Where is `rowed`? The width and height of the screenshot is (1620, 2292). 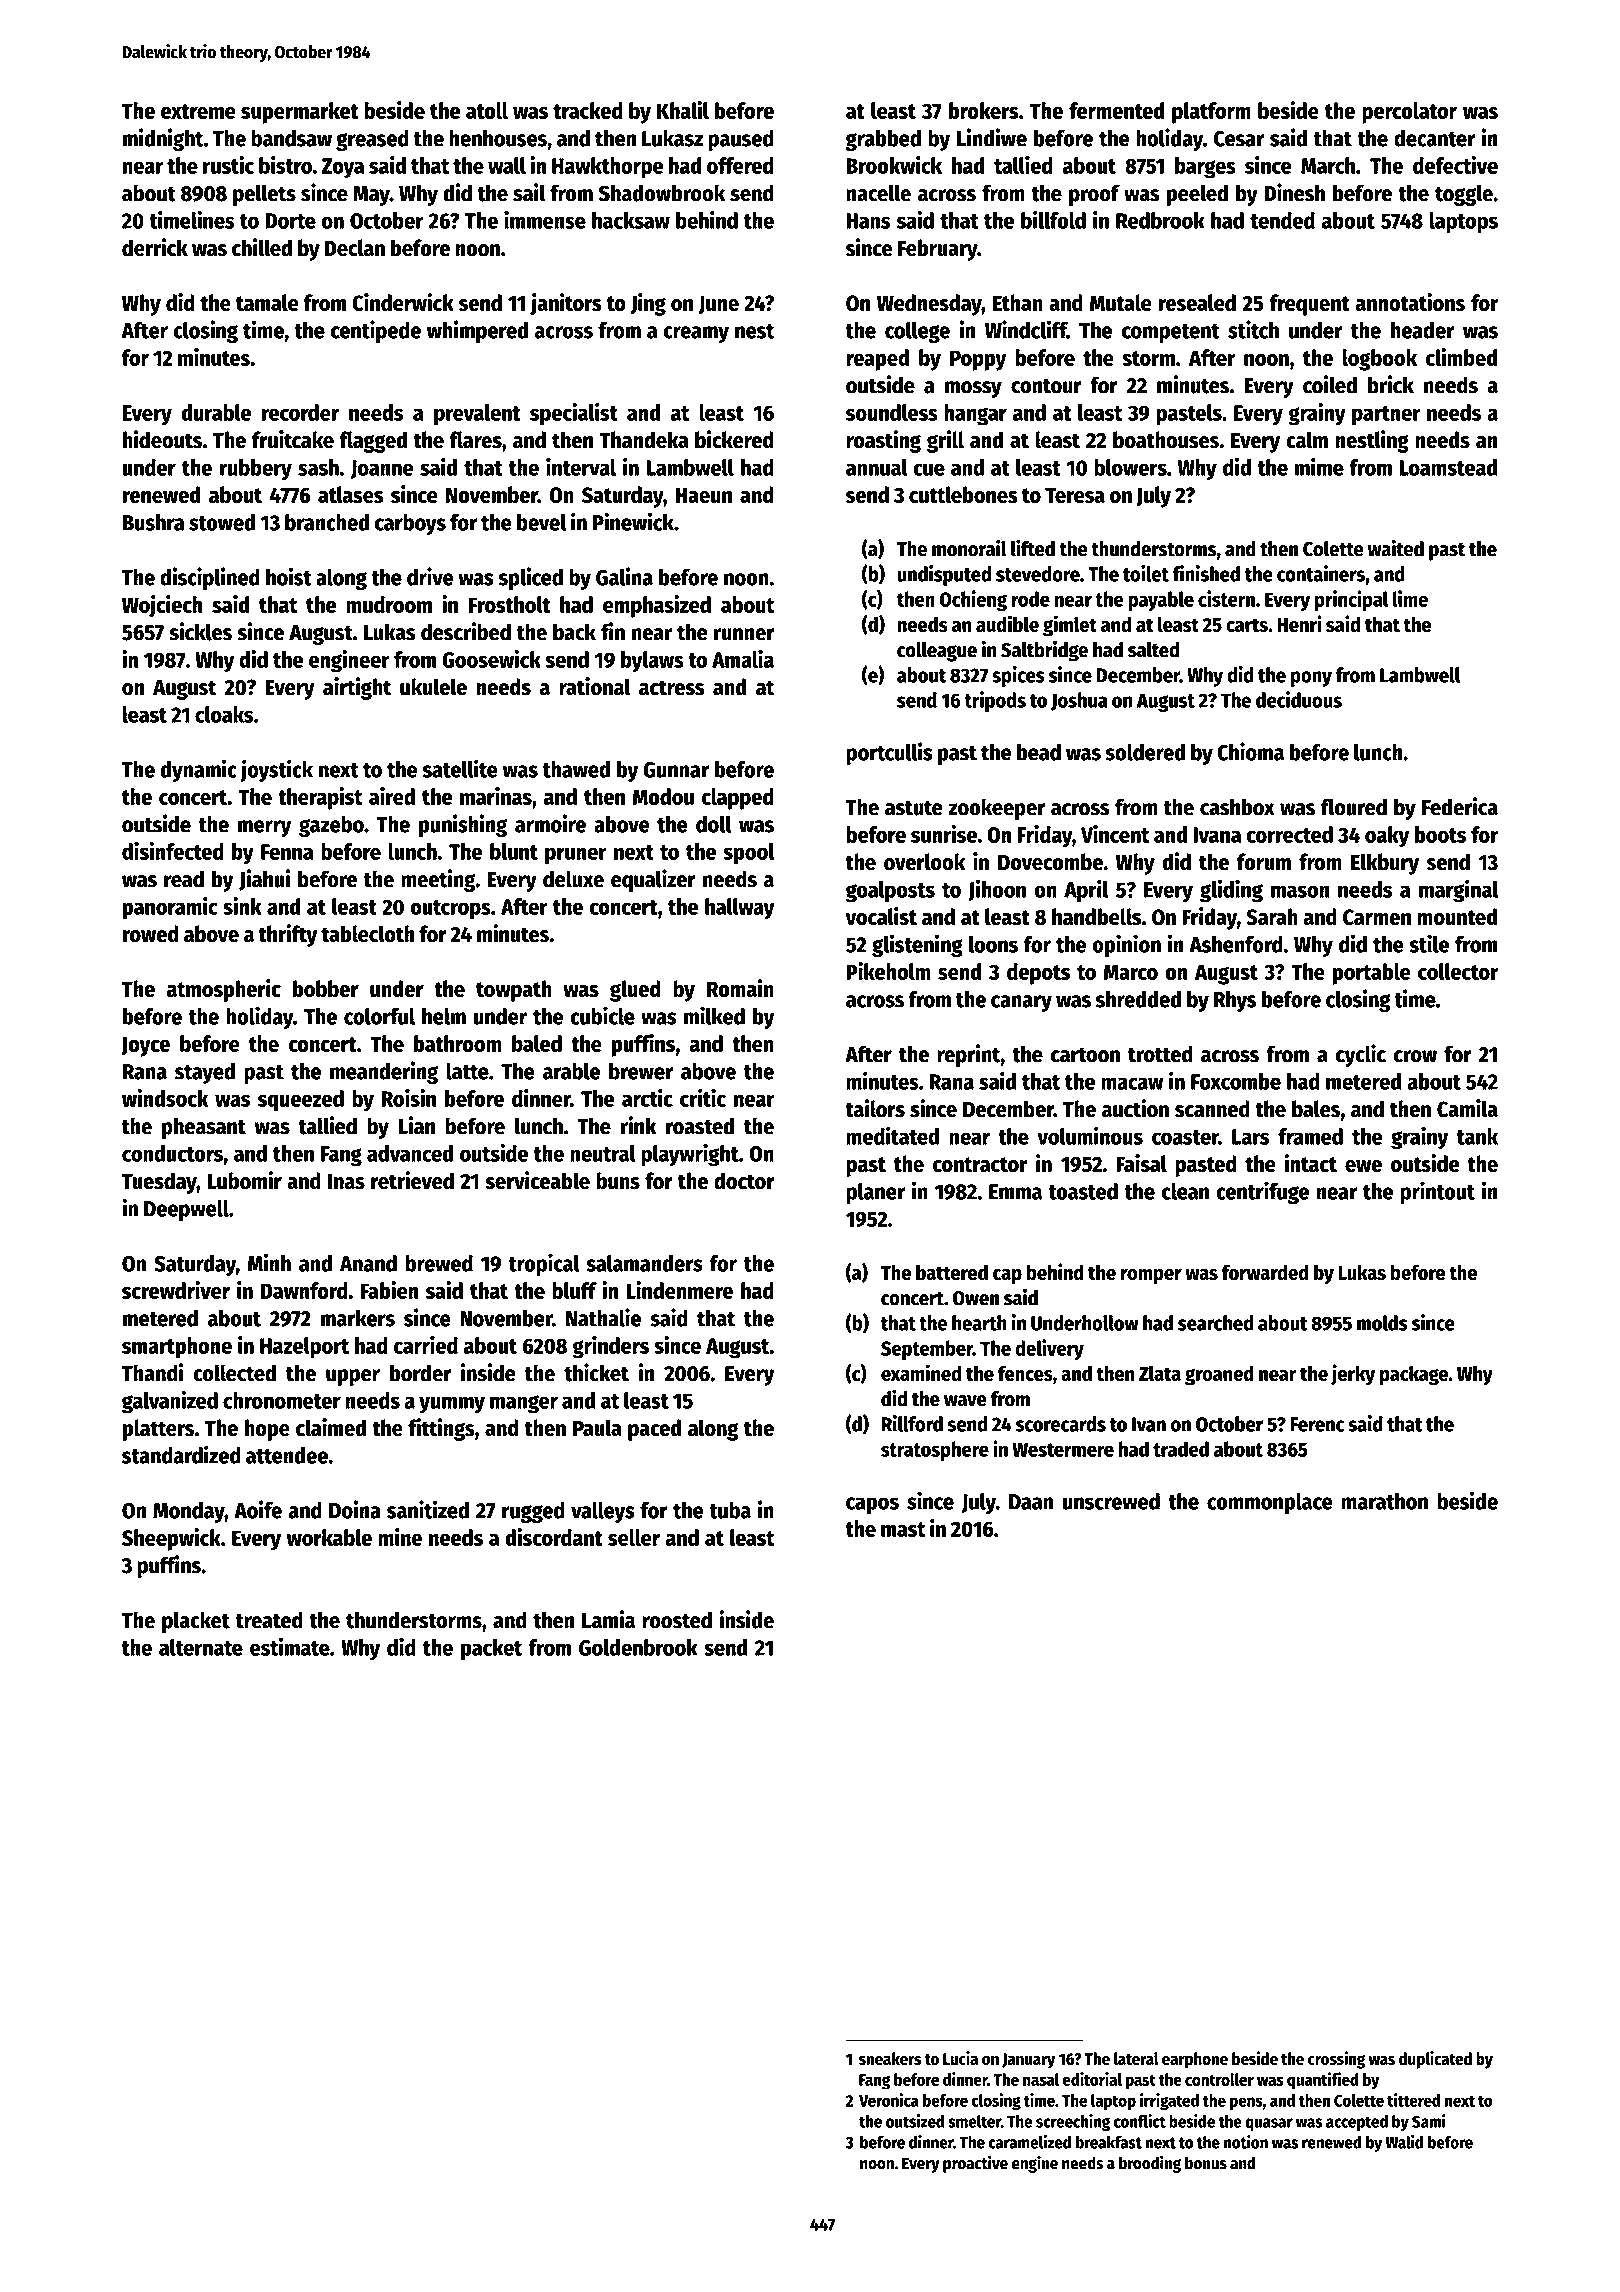 rowed is located at coordinates (151, 934).
